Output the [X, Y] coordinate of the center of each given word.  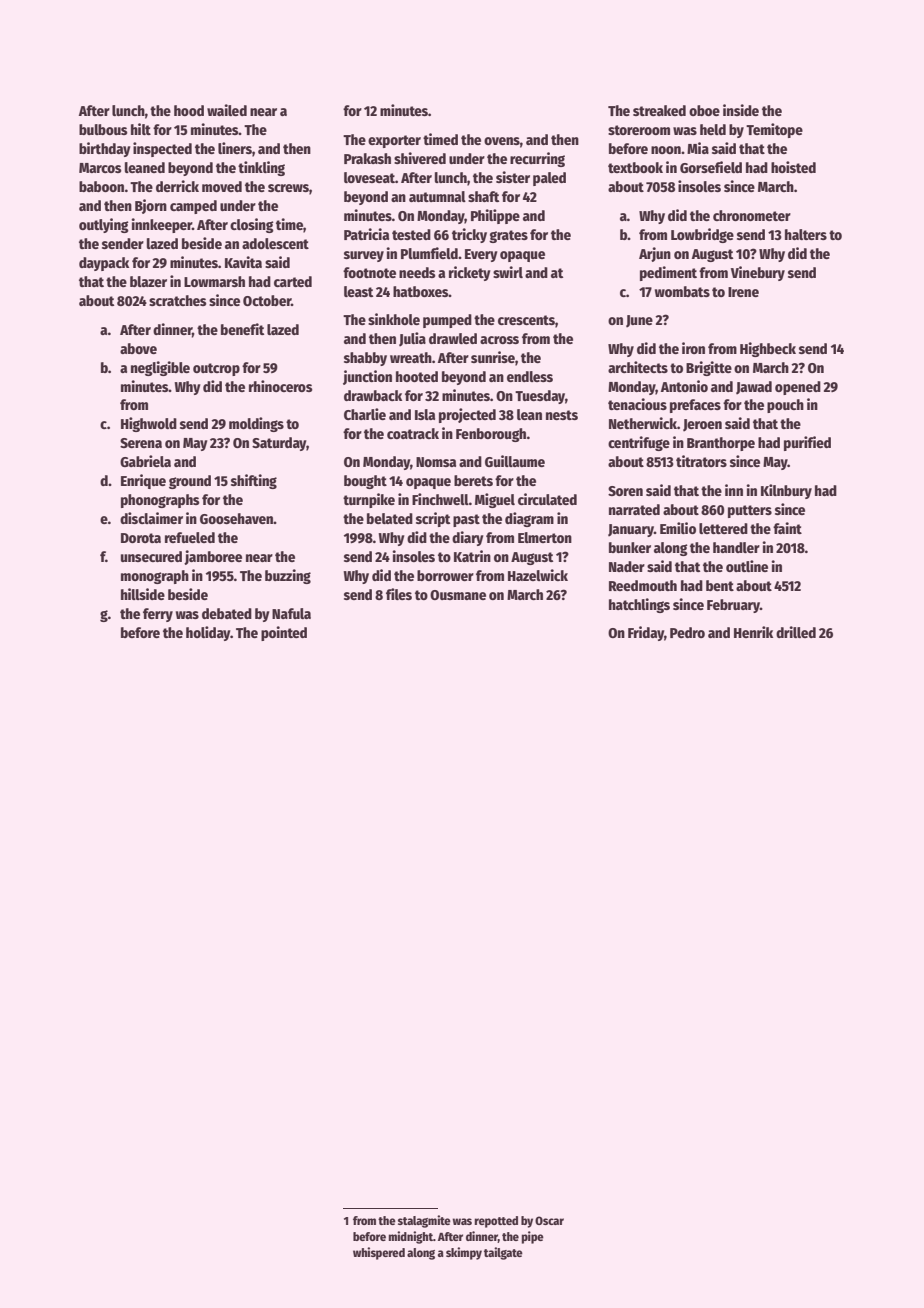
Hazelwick [538, 575]
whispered [379, 1253]
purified [807, 443]
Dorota [141, 538]
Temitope [774, 130]
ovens [502, 141]
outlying [104, 225]
